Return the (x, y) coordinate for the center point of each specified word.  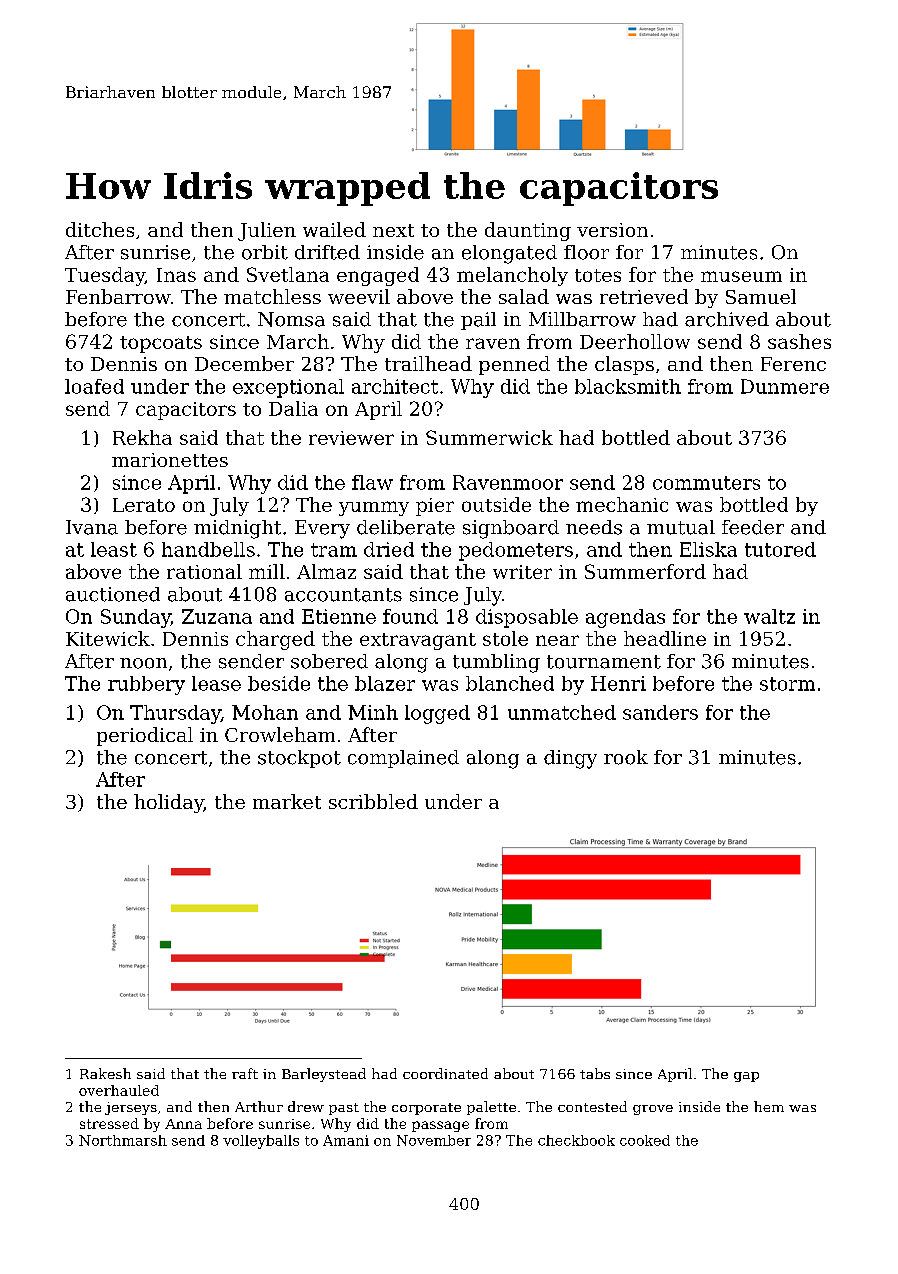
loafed (94, 386)
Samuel (761, 296)
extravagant (418, 641)
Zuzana (217, 616)
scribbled (373, 801)
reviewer (351, 438)
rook (626, 757)
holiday (169, 803)
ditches (100, 229)
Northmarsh (123, 1140)
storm (787, 684)
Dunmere (785, 386)
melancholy (512, 276)
